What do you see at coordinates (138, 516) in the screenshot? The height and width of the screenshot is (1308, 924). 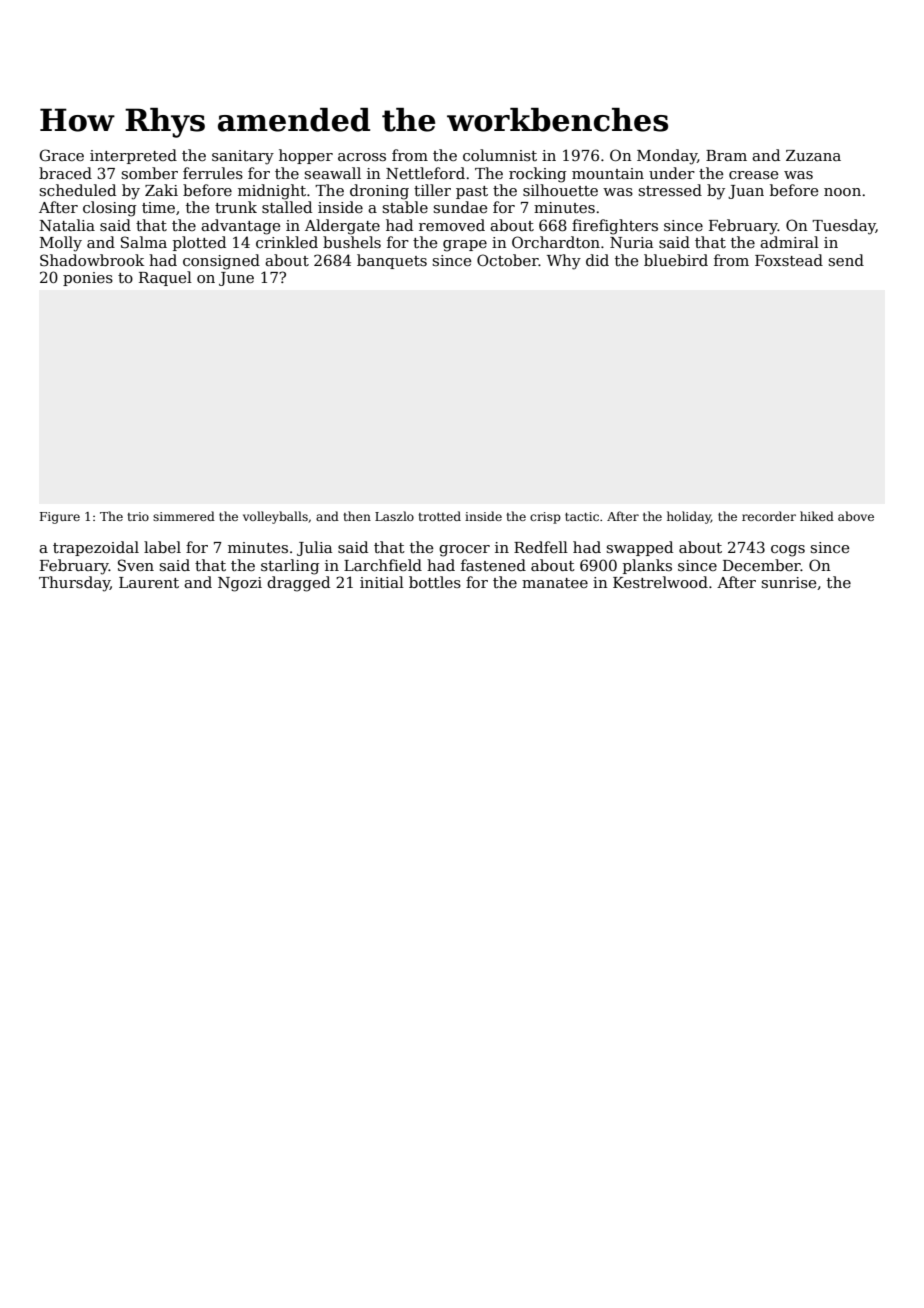 I see `trio` at bounding box center [138, 516].
